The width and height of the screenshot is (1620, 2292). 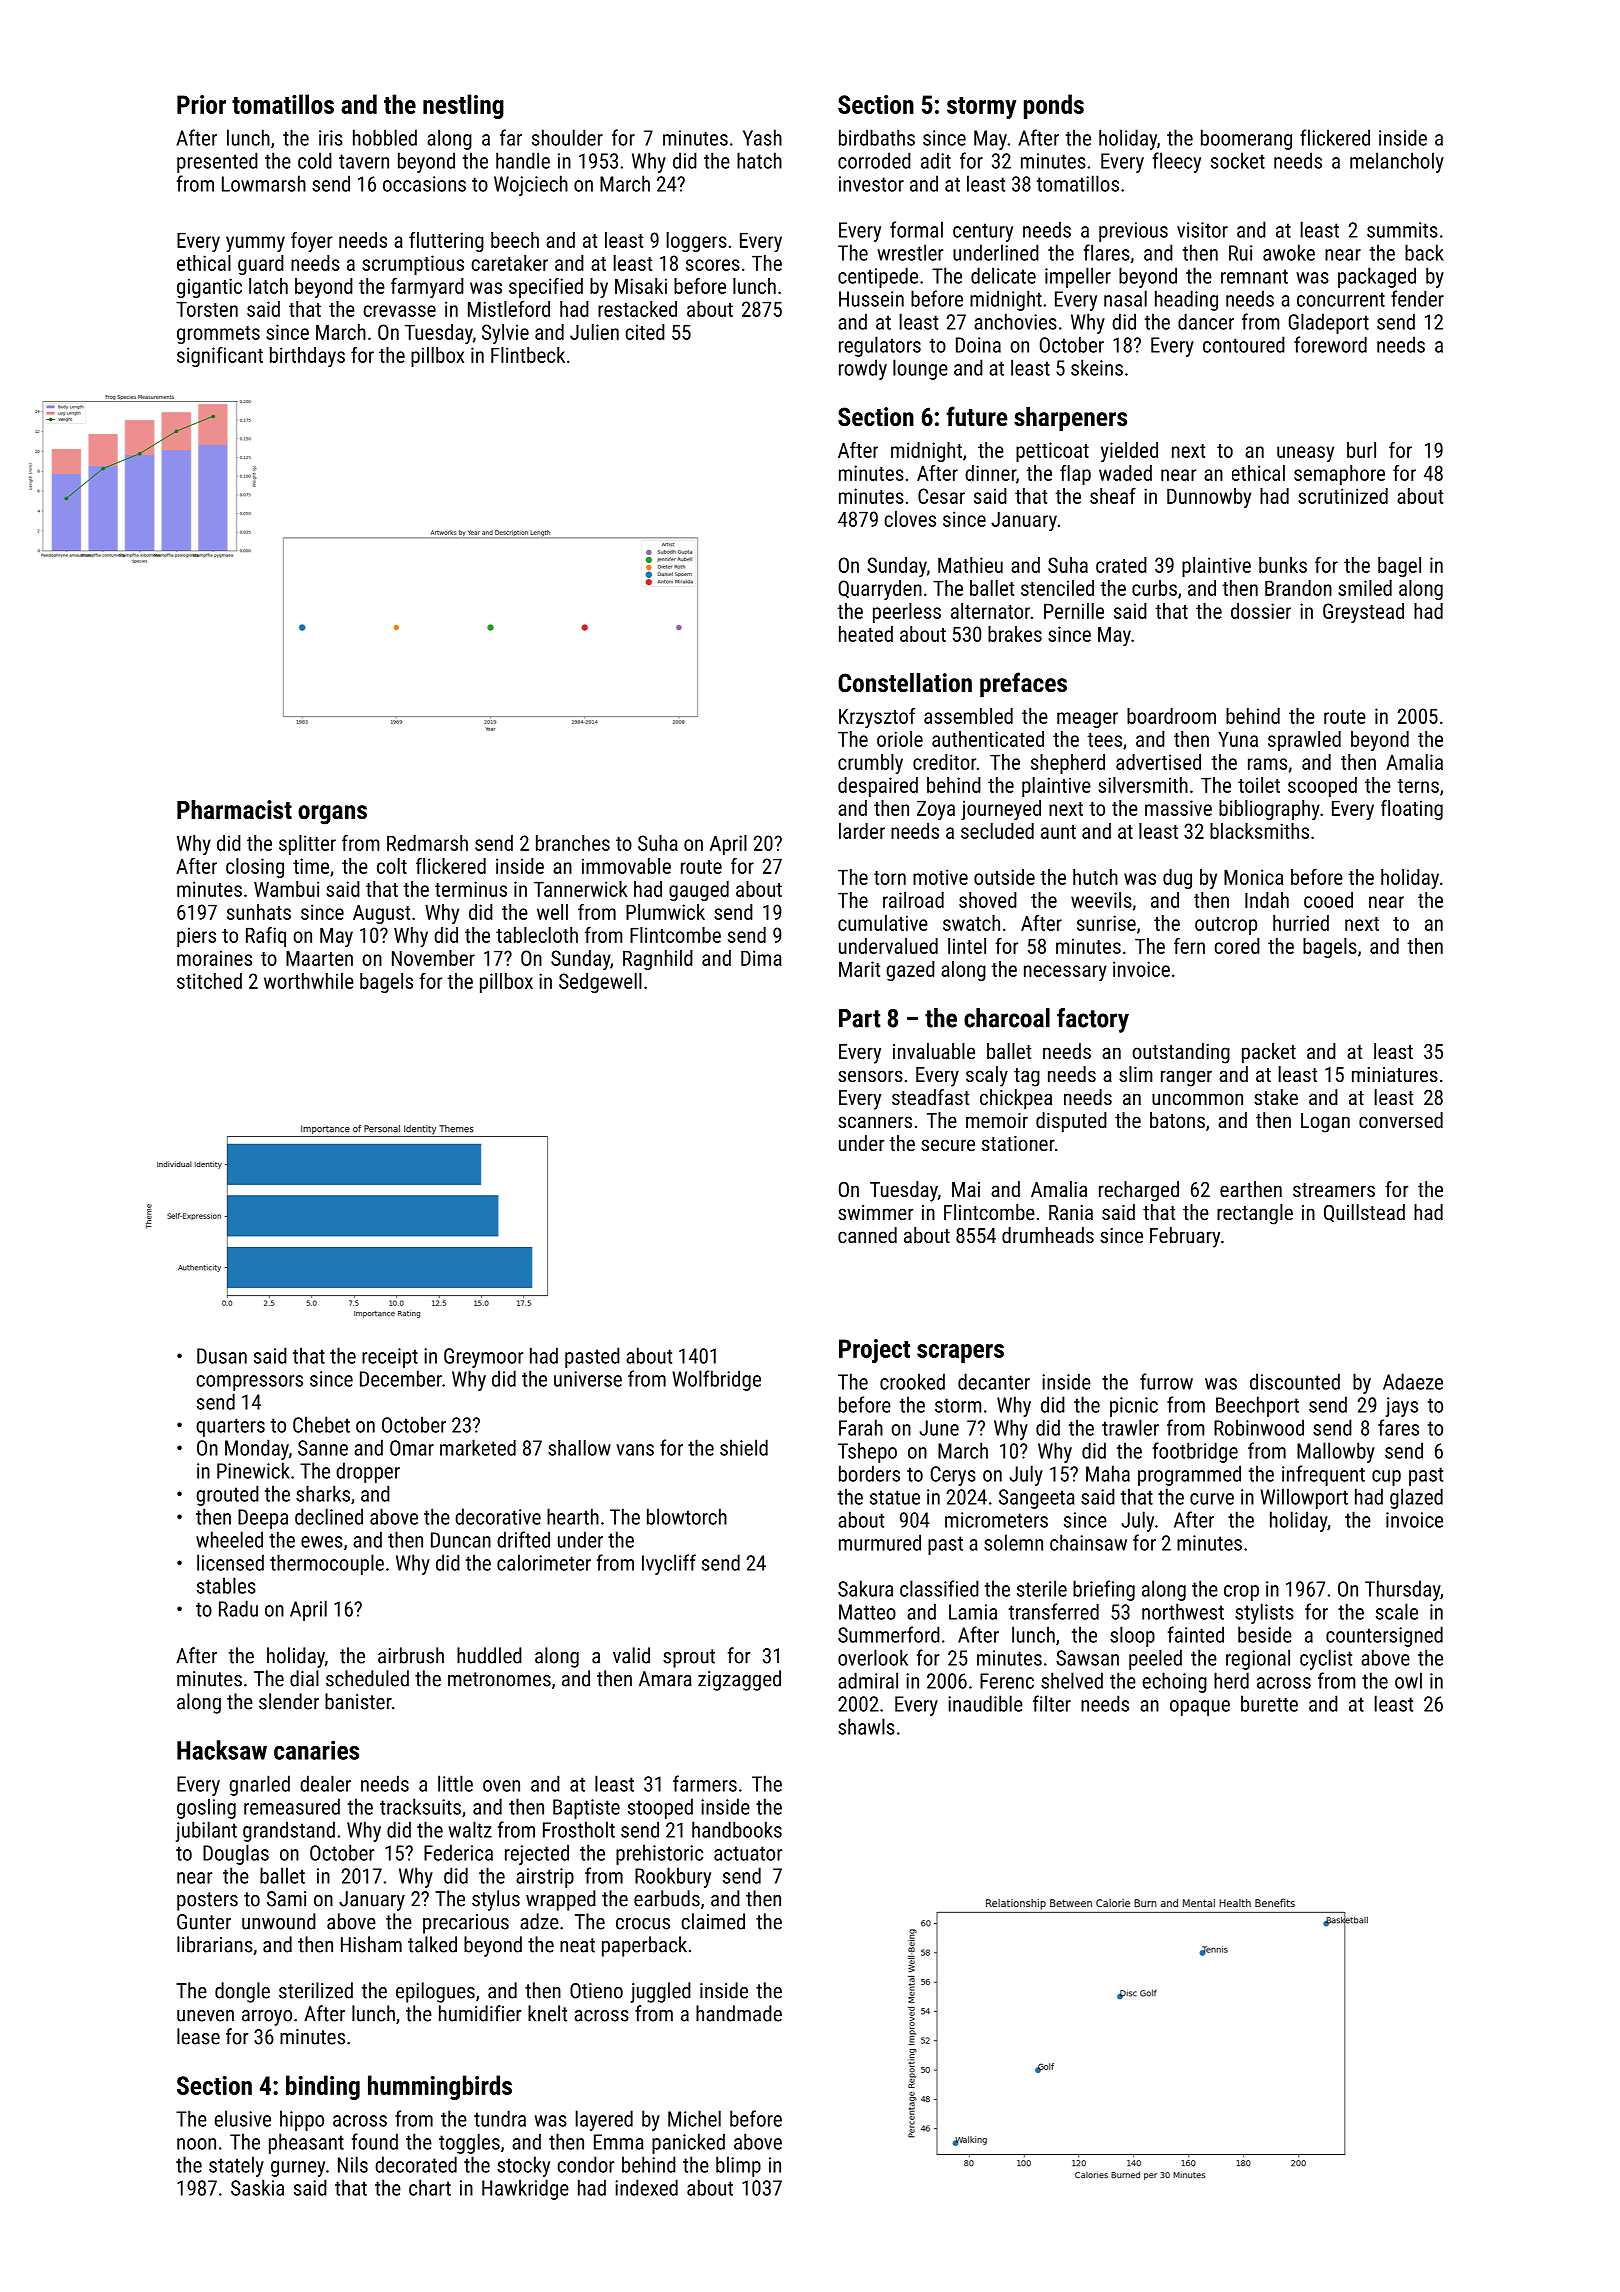 I want to click on actuator, so click(x=748, y=1853).
